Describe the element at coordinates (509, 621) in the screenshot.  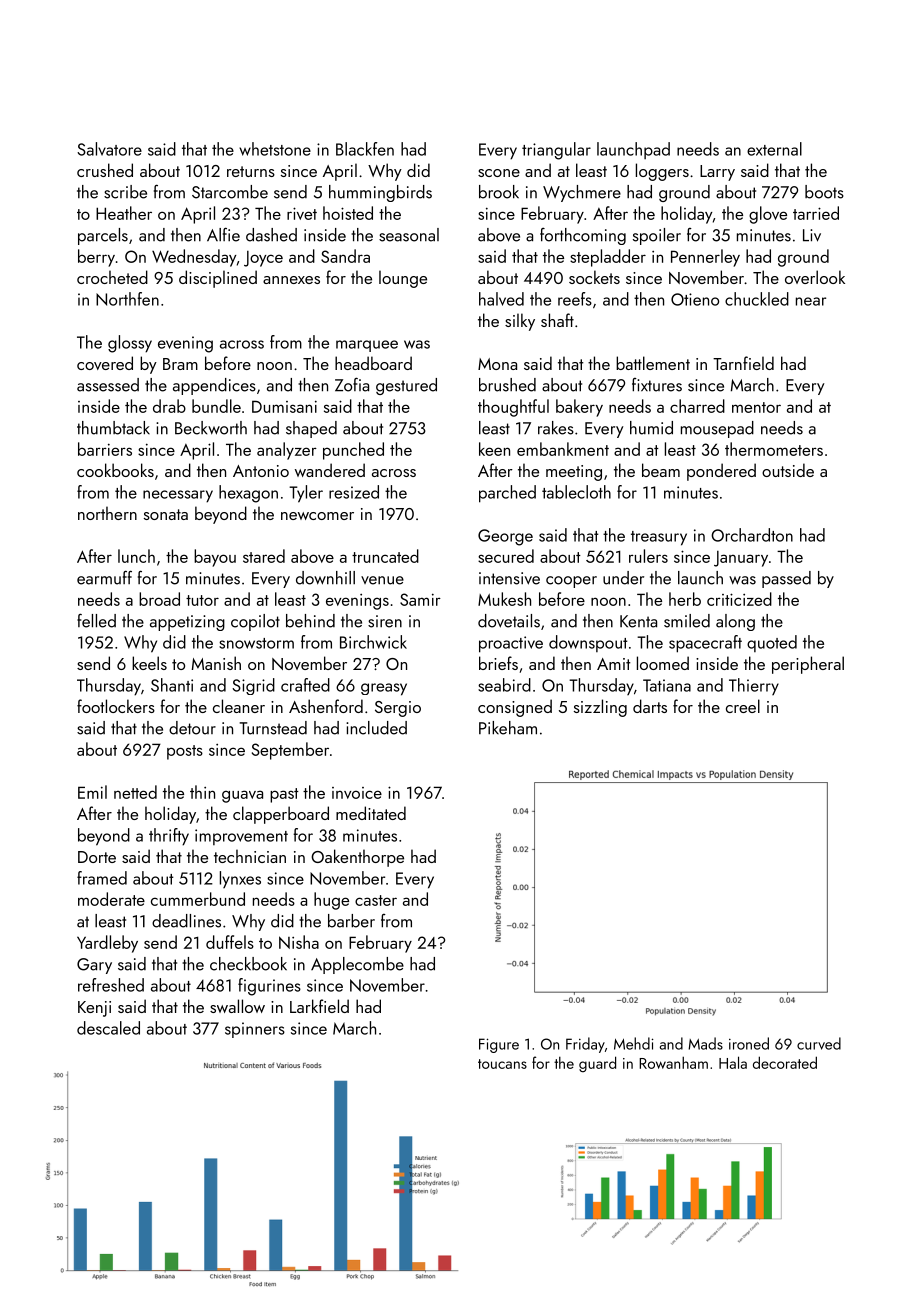
I see `dovetails` at that location.
